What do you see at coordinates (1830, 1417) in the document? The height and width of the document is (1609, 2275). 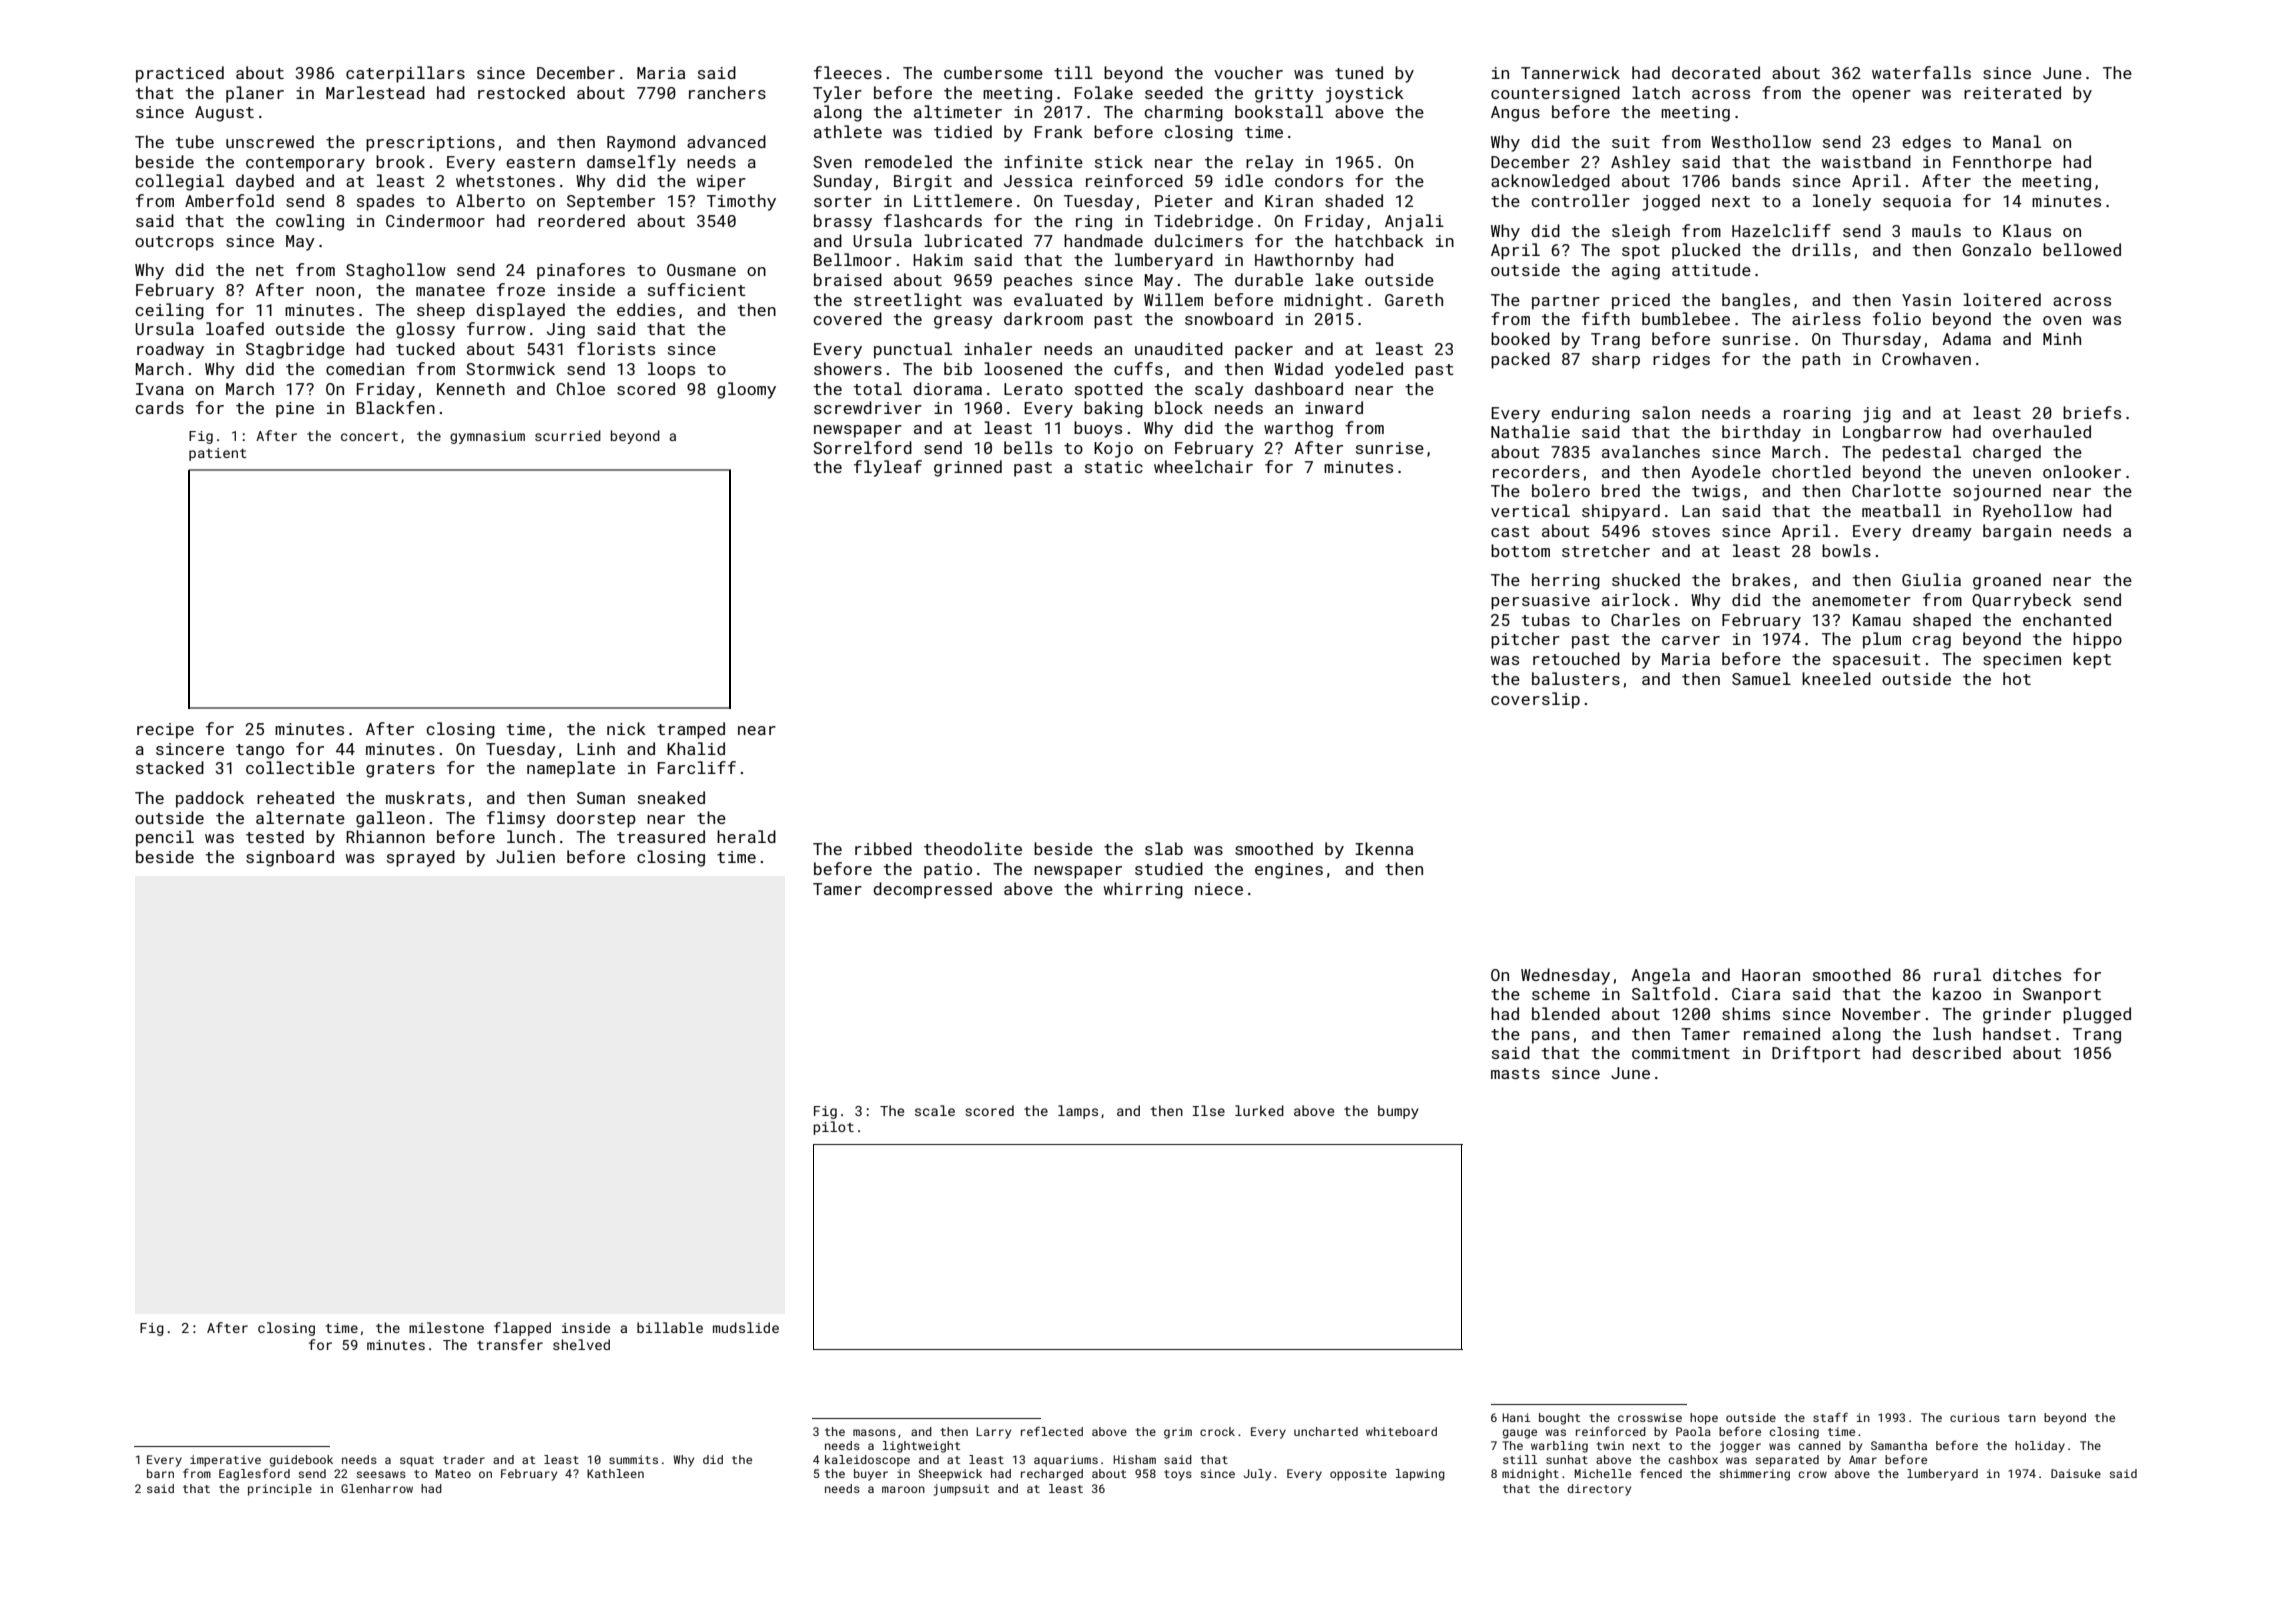 I see `staff` at bounding box center [1830, 1417].
